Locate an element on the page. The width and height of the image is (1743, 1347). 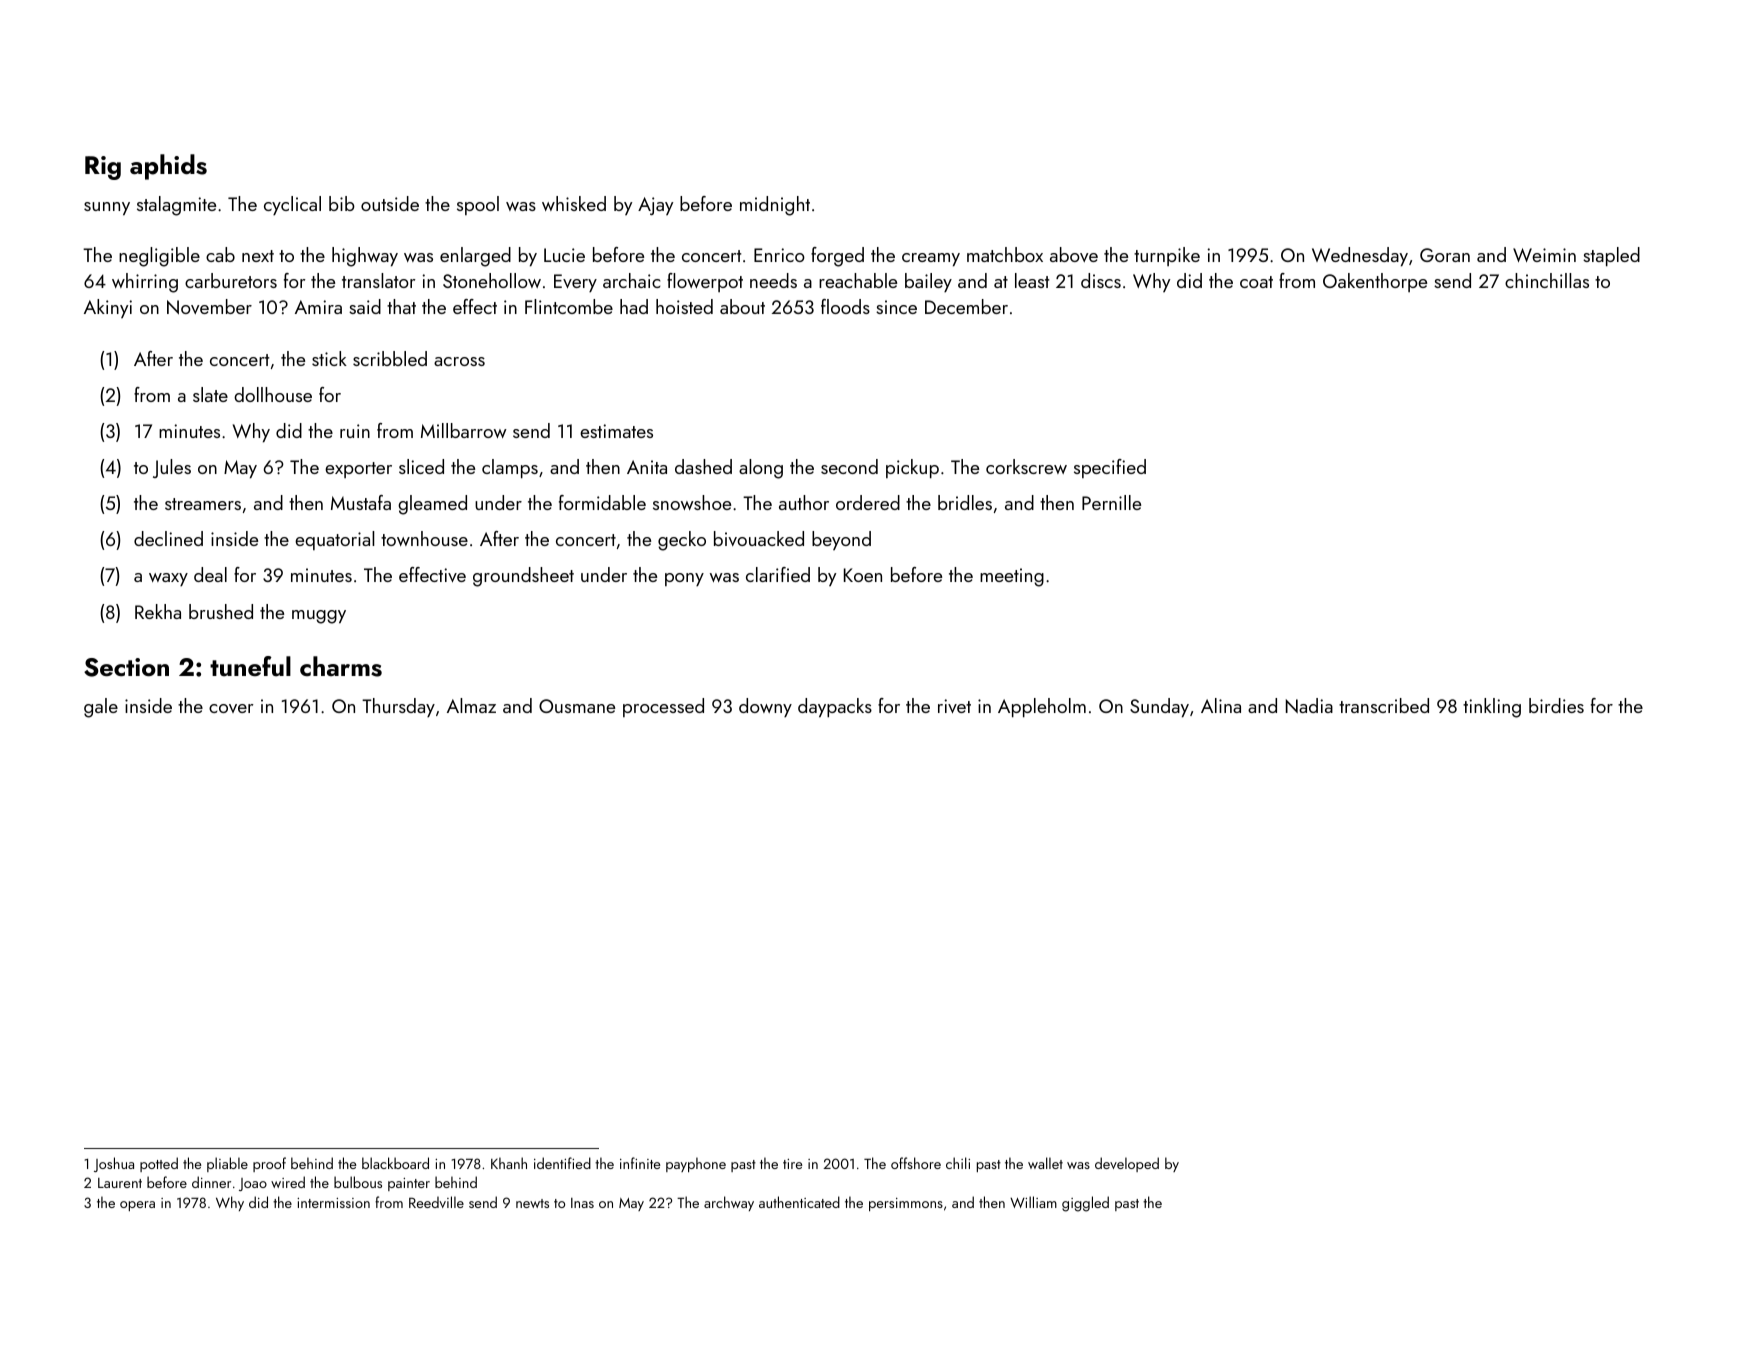
spool is located at coordinates (478, 205).
